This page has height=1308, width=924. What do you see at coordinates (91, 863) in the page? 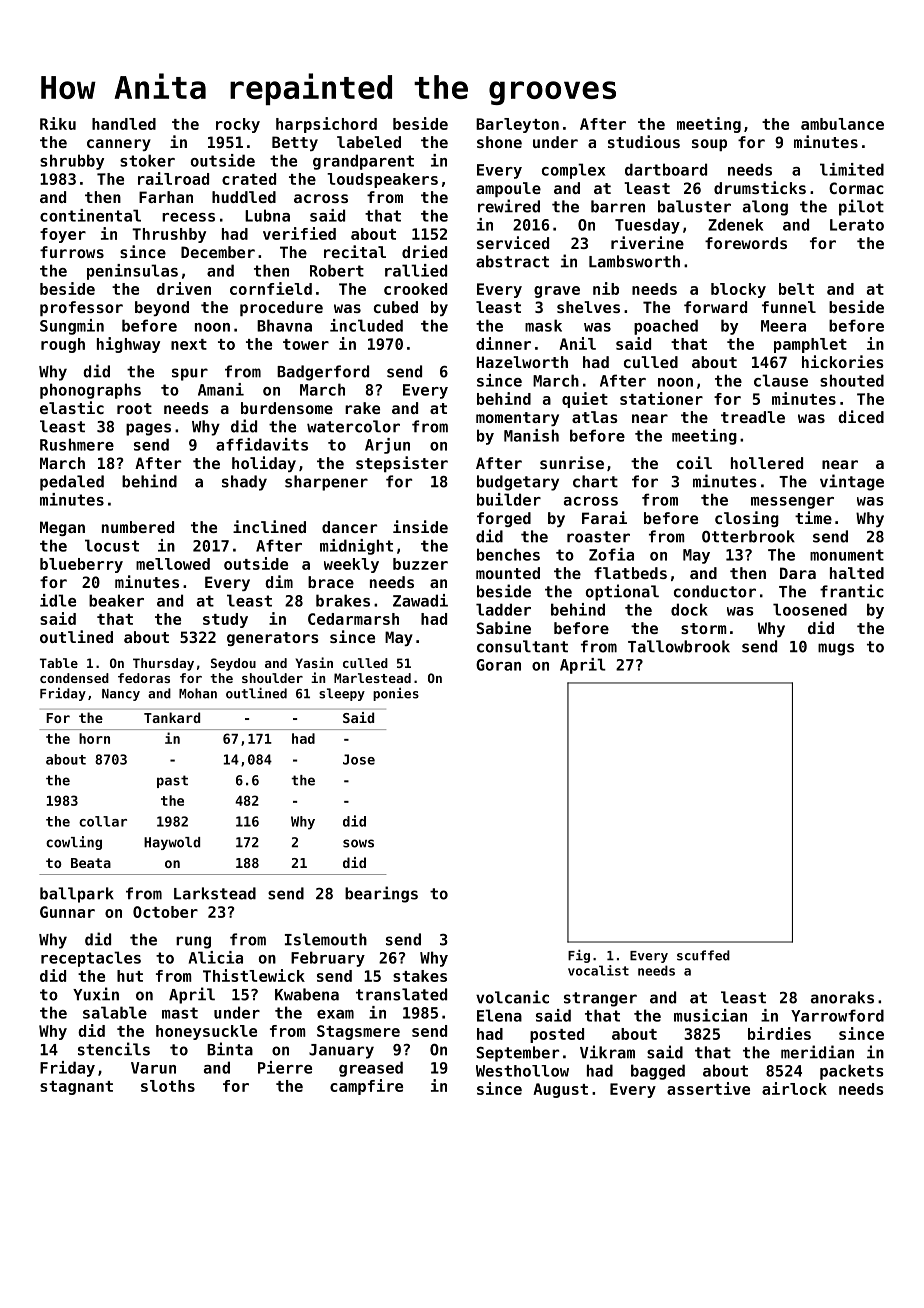
I see `Beata` at bounding box center [91, 863].
